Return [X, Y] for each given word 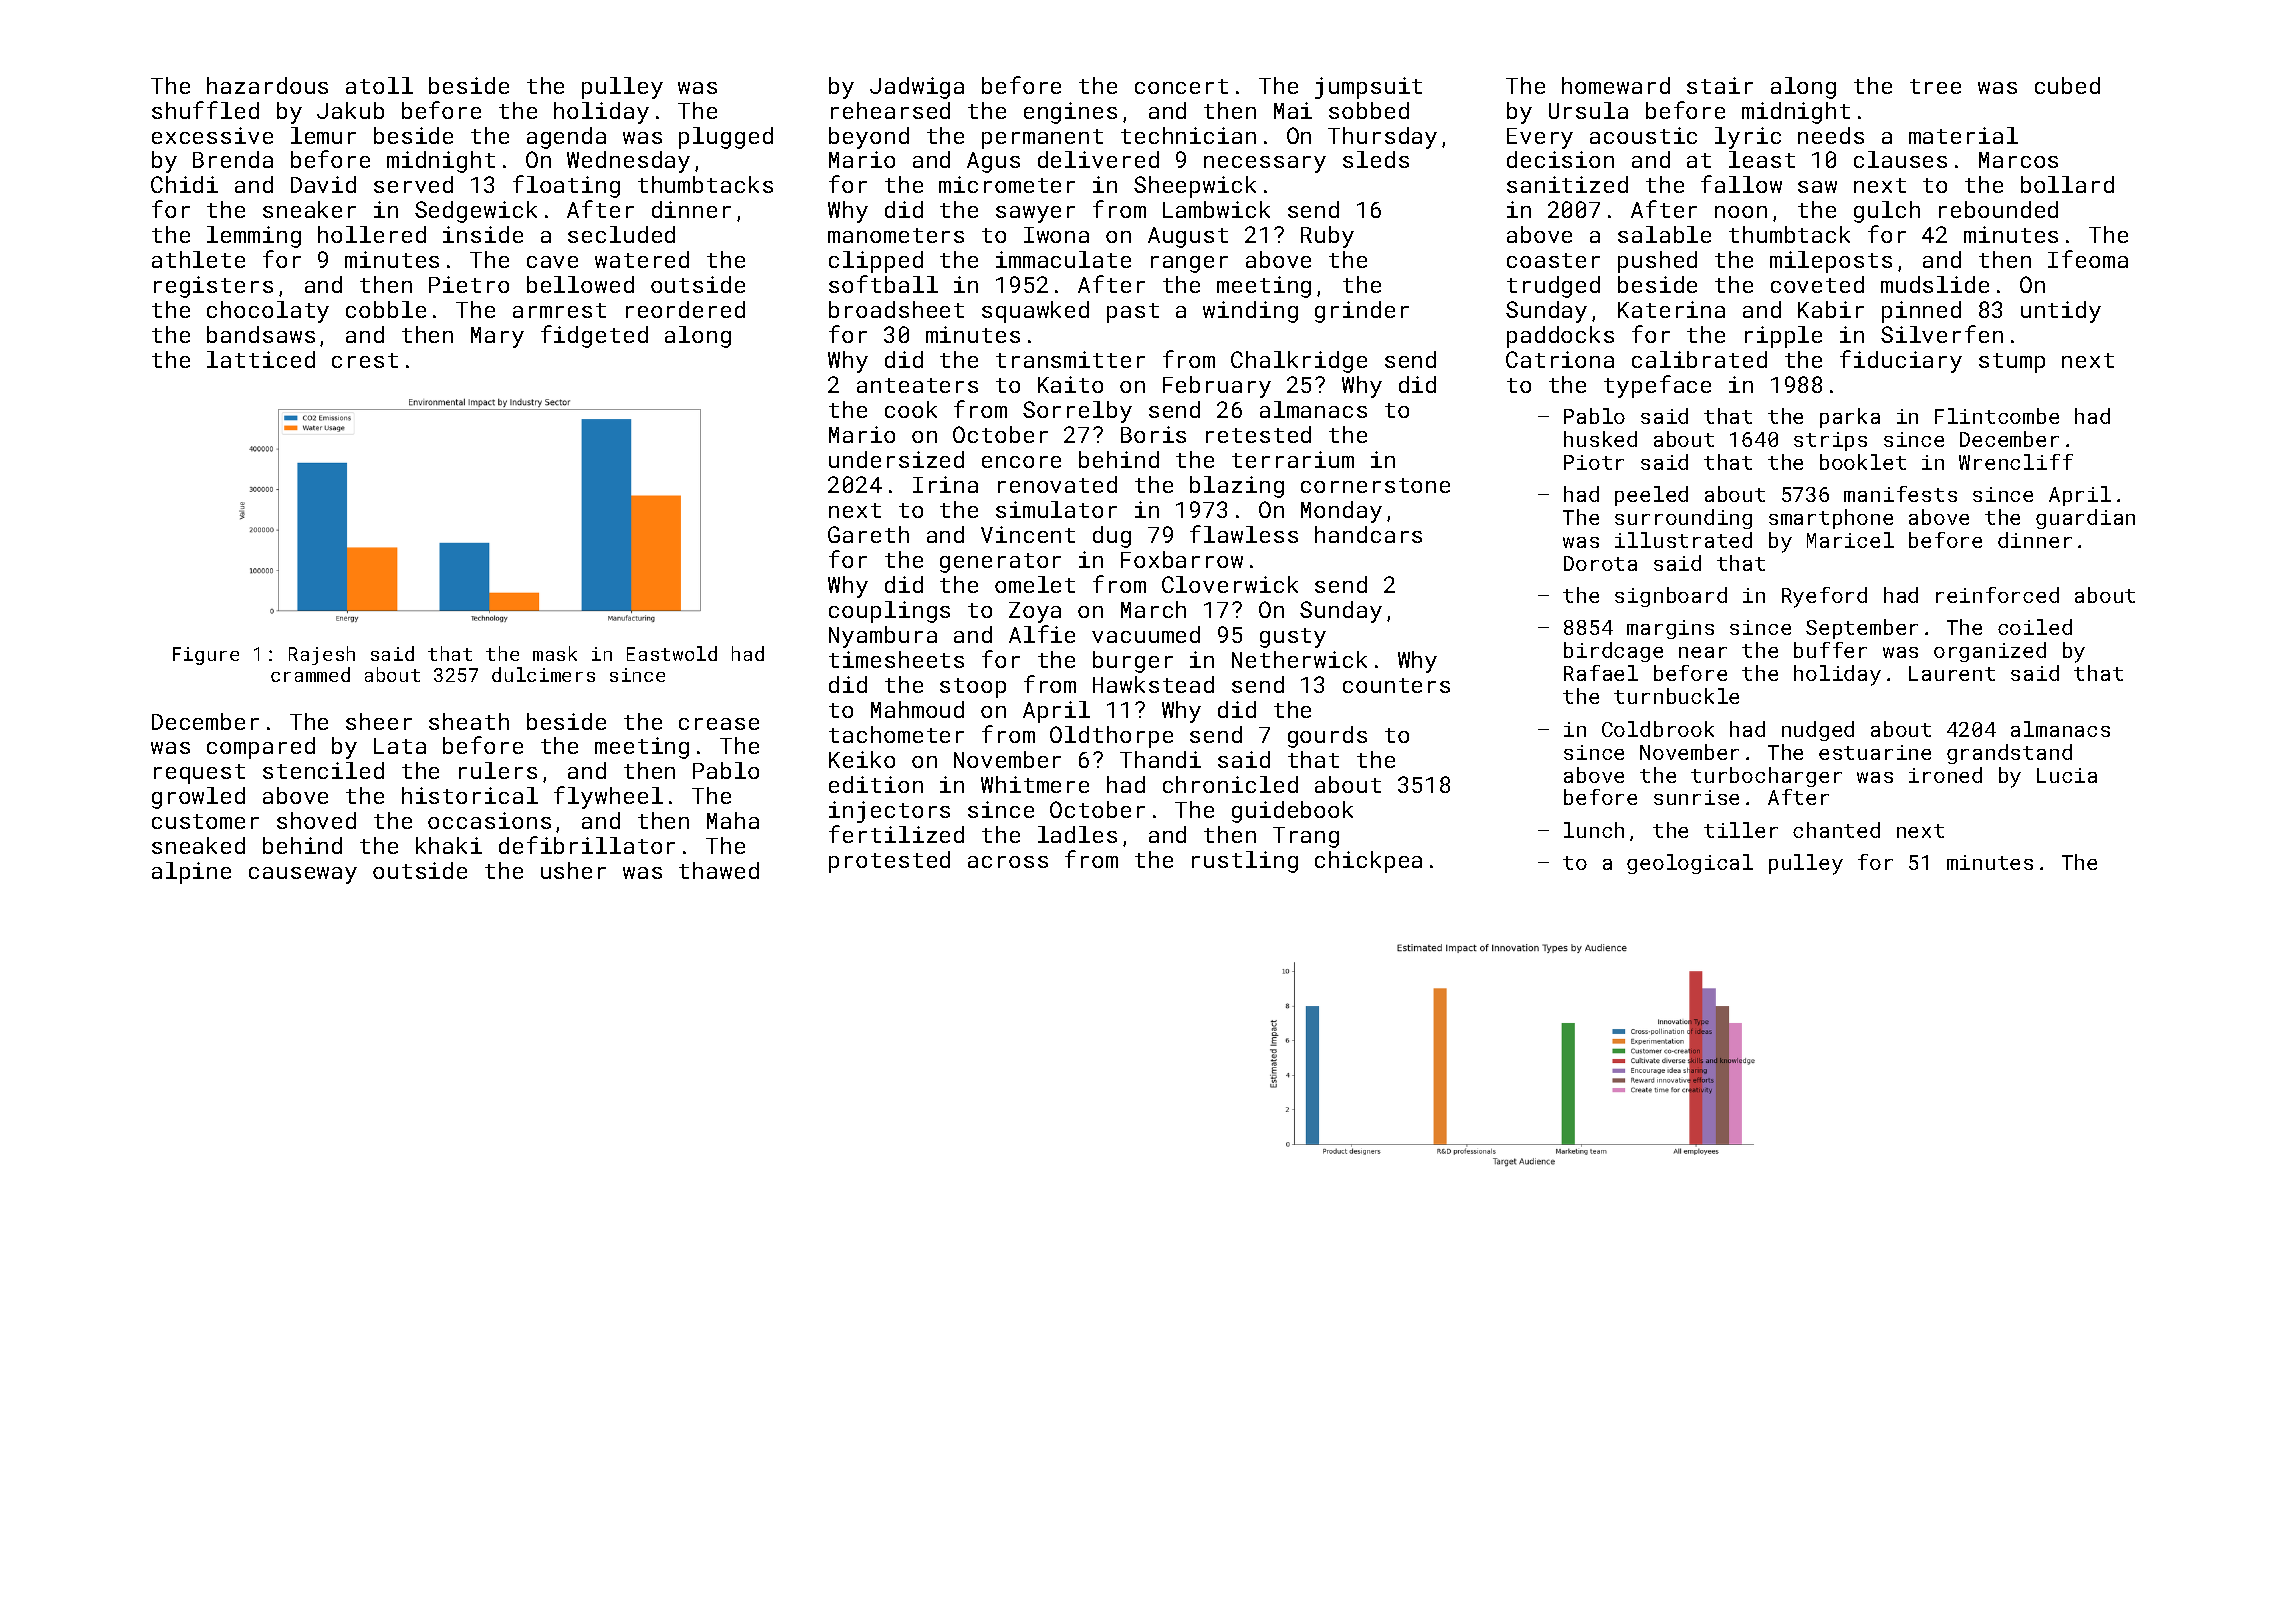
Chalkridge [1299, 362]
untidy [2061, 312]
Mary [497, 337]
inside [483, 234]
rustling [1245, 862]
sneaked [198, 845]
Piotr [1594, 462]
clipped [876, 262]
